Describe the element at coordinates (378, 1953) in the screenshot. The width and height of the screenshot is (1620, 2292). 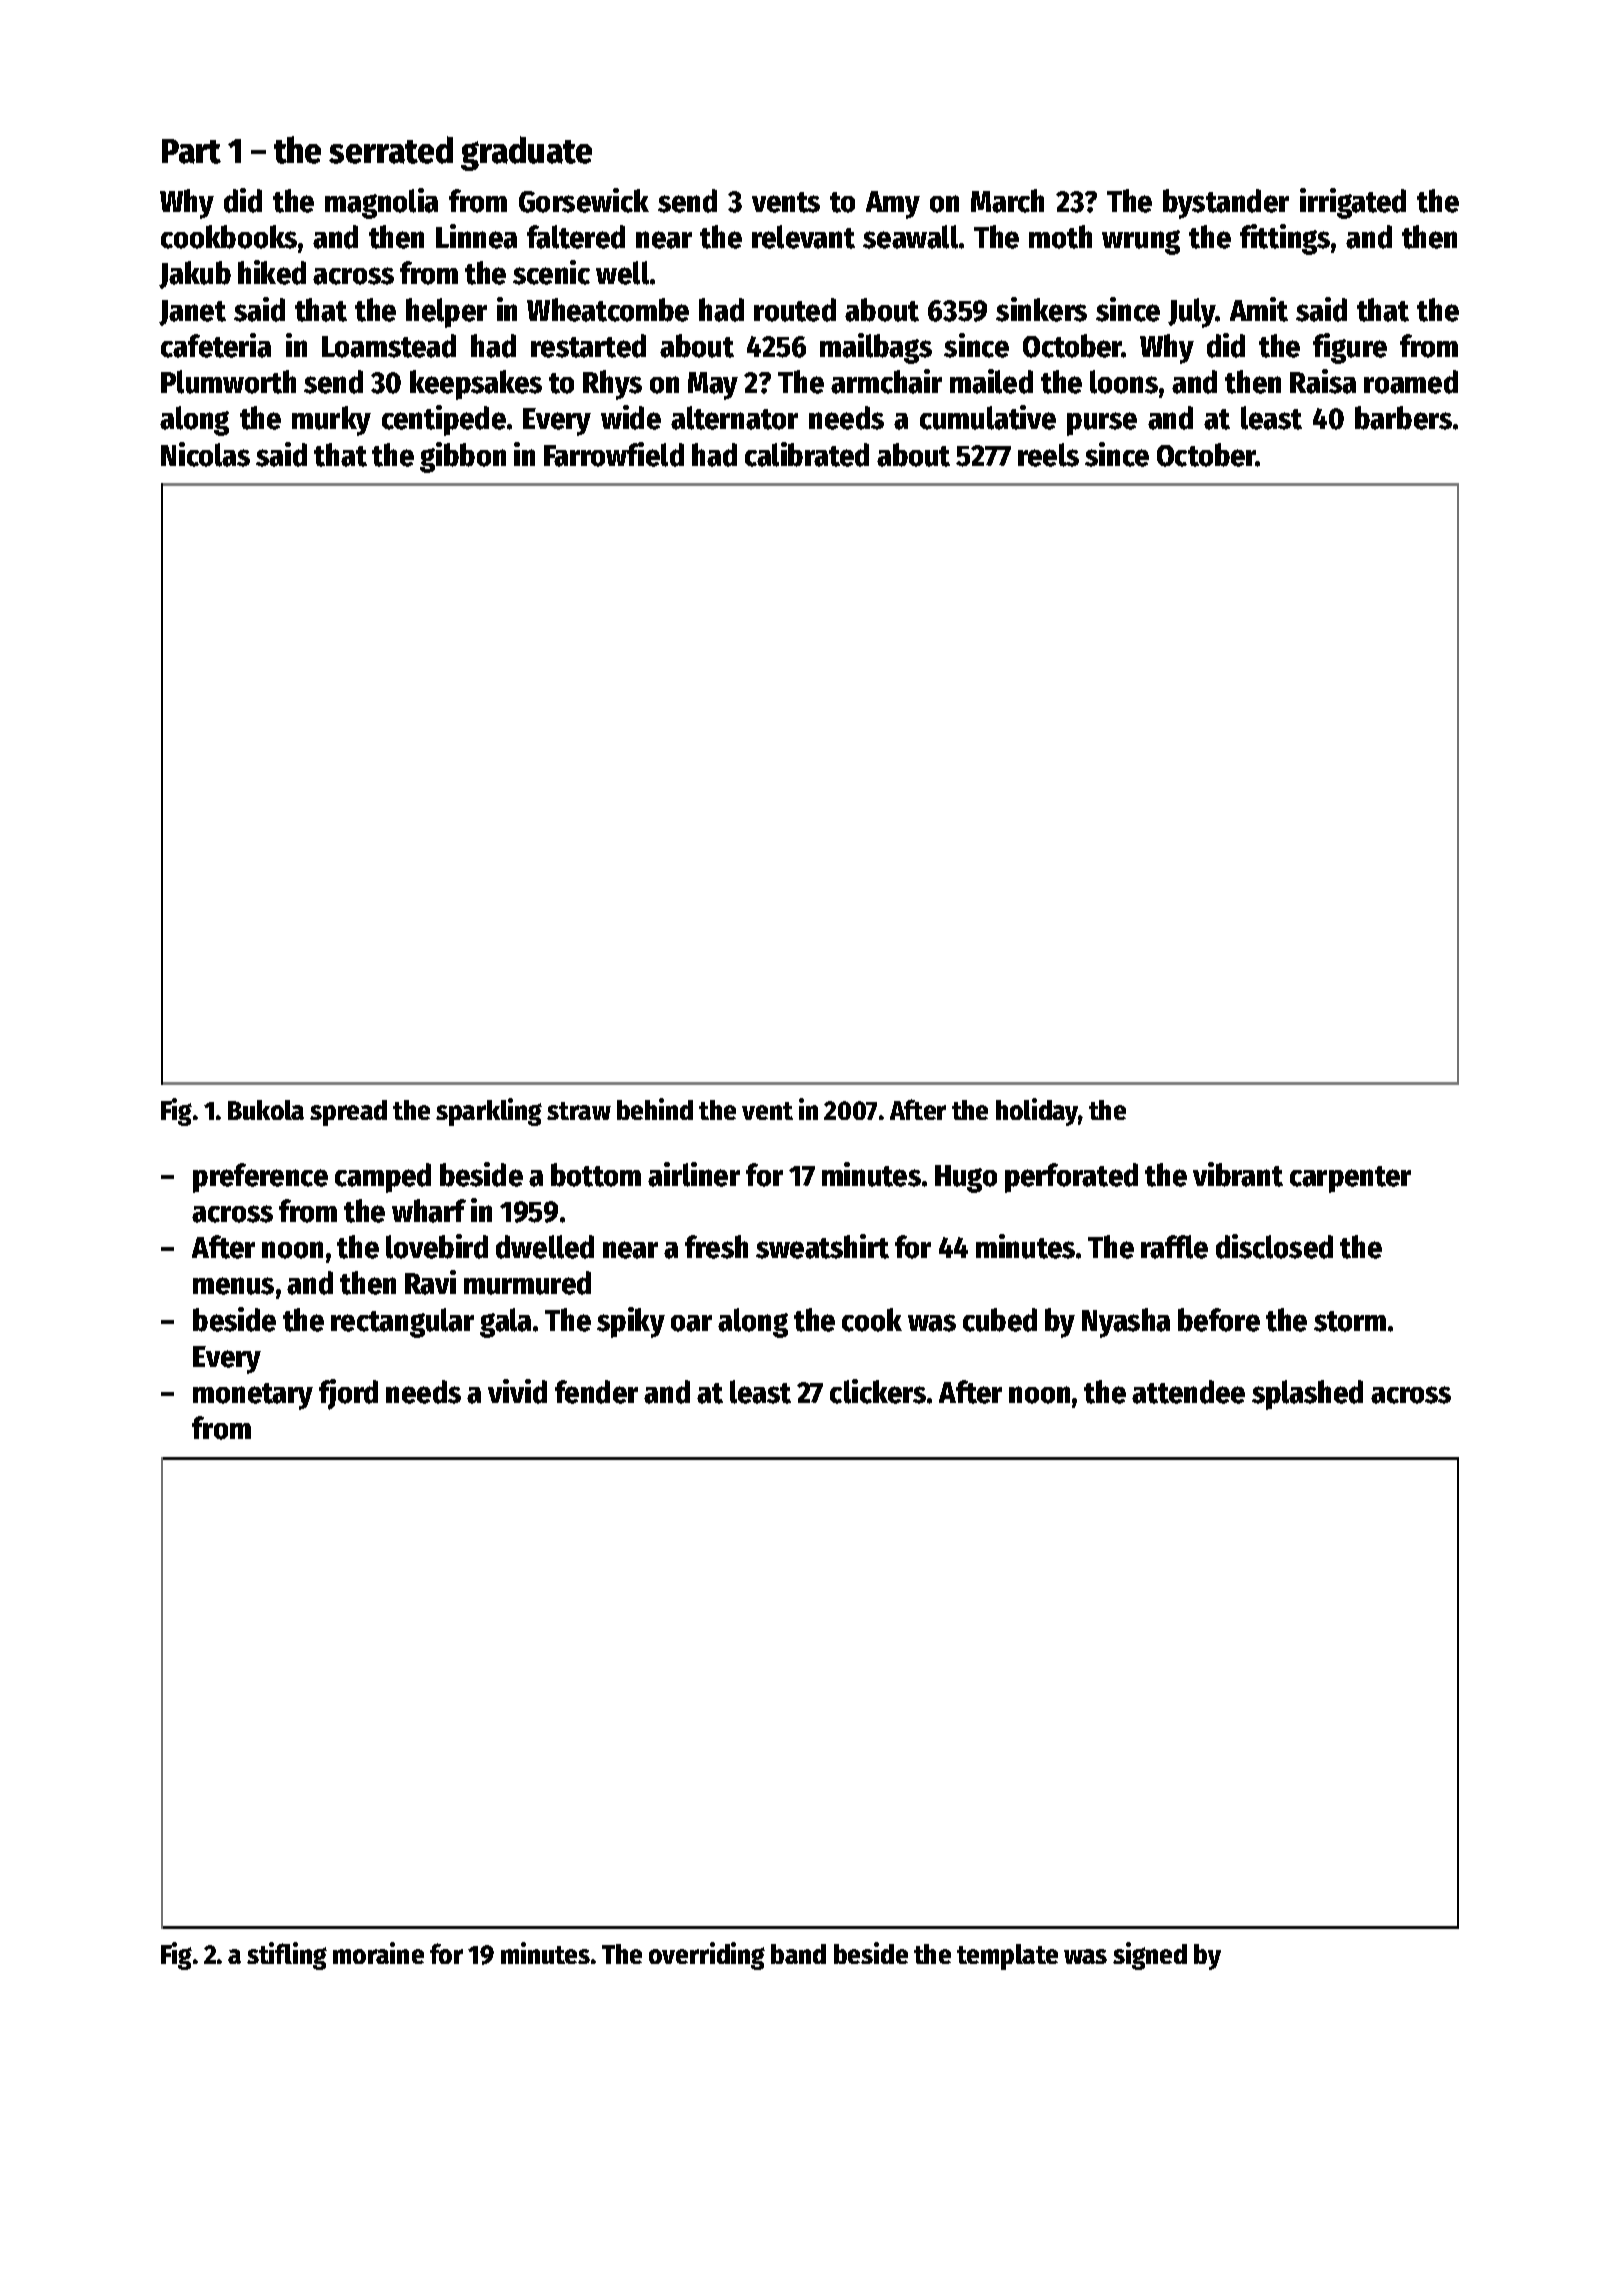
I see `moraine` at that location.
